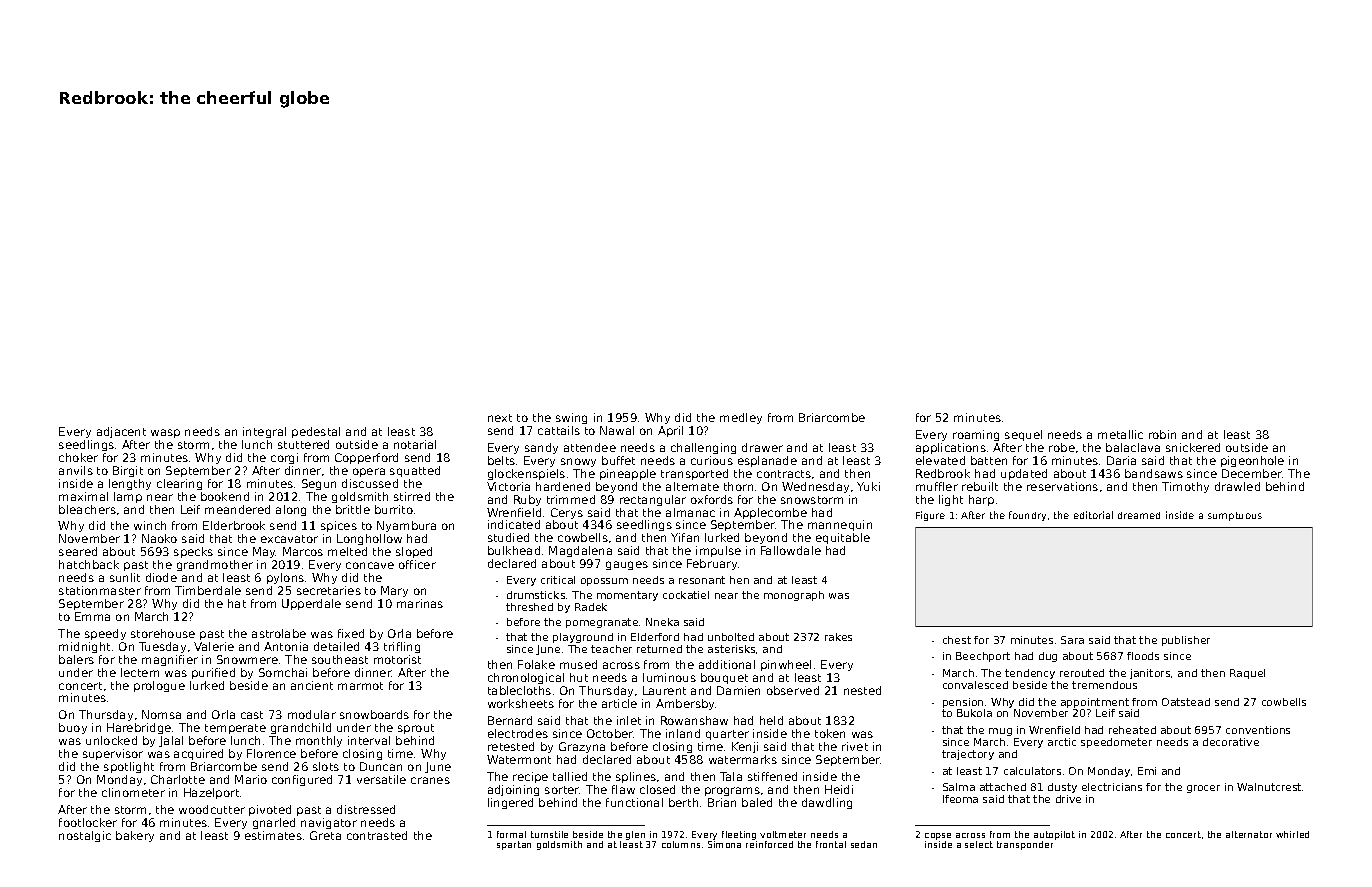 The width and height of the document is (1372, 887). Describe the element at coordinates (92, 616) in the document. I see `Emma` at that location.
